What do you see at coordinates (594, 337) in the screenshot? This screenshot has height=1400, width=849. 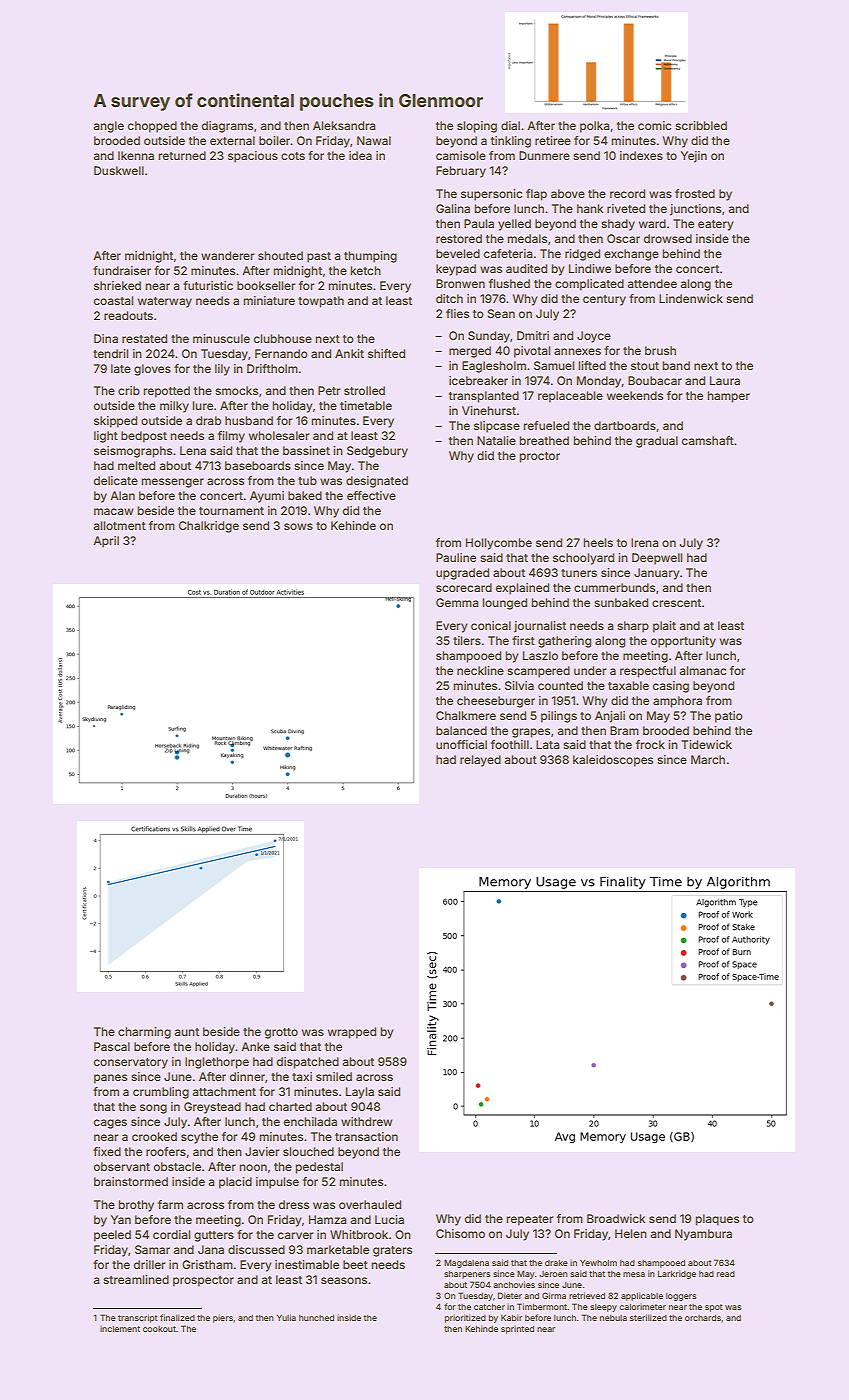 I see `Joyce` at bounding box center [594, 337].
